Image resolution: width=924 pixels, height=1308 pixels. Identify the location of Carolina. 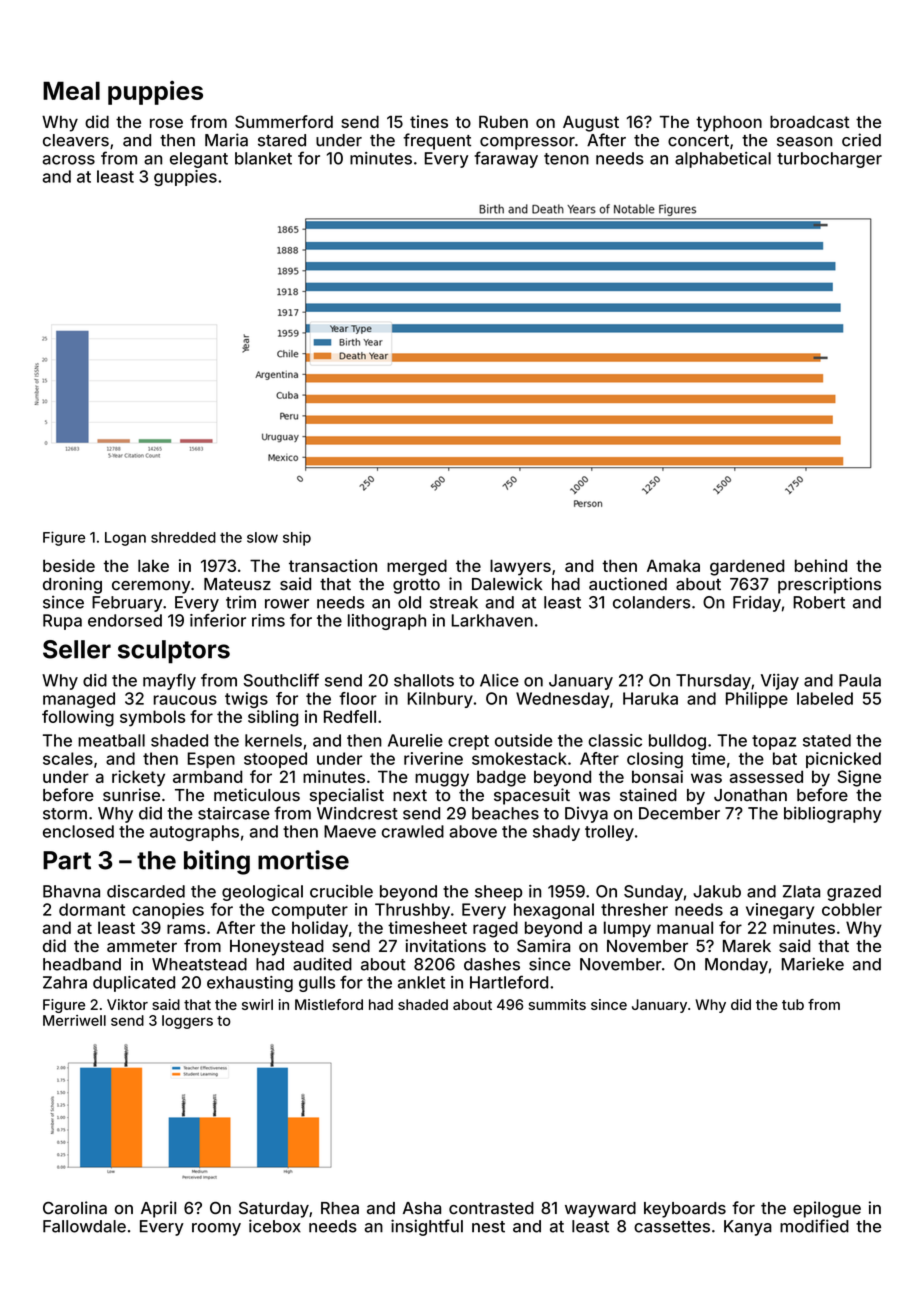
(75, 1208).
